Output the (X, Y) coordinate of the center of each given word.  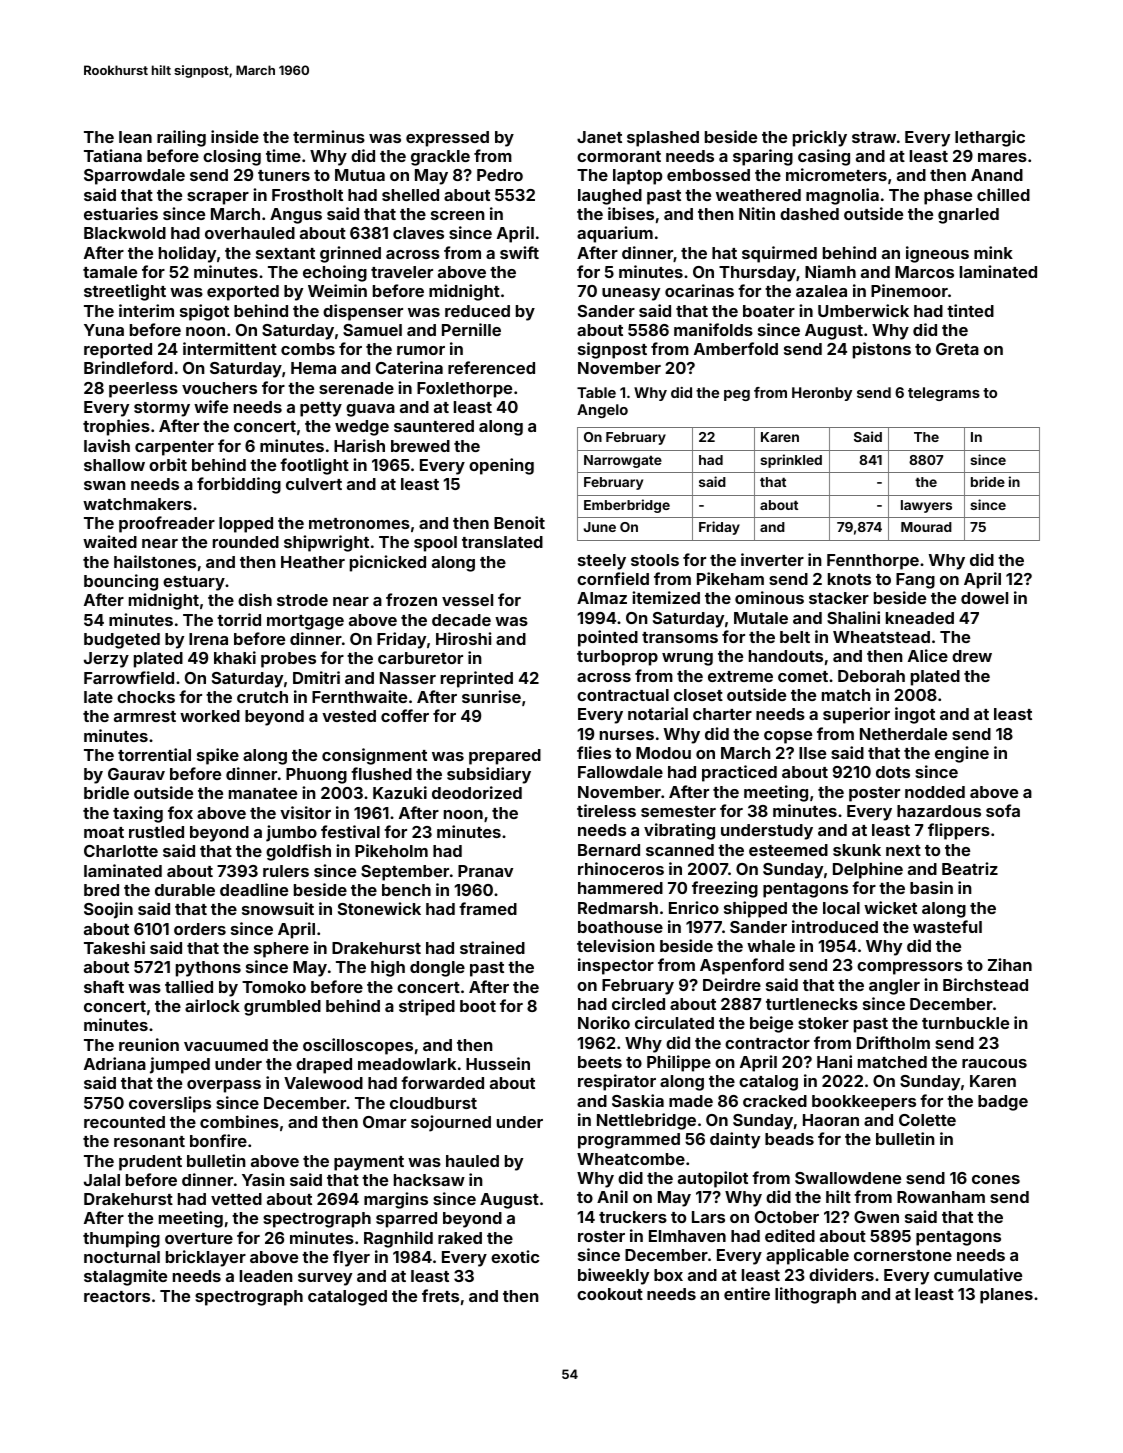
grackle (440, 158)
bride (988, 481)
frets (440, 1295)
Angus (296, 216)
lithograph (815, 1295)
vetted (236, 1199)
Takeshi (114, 947)
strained (492, 947)
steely (602, 562)
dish (255, 599)
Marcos (924, 272)
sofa (1003, 810)
